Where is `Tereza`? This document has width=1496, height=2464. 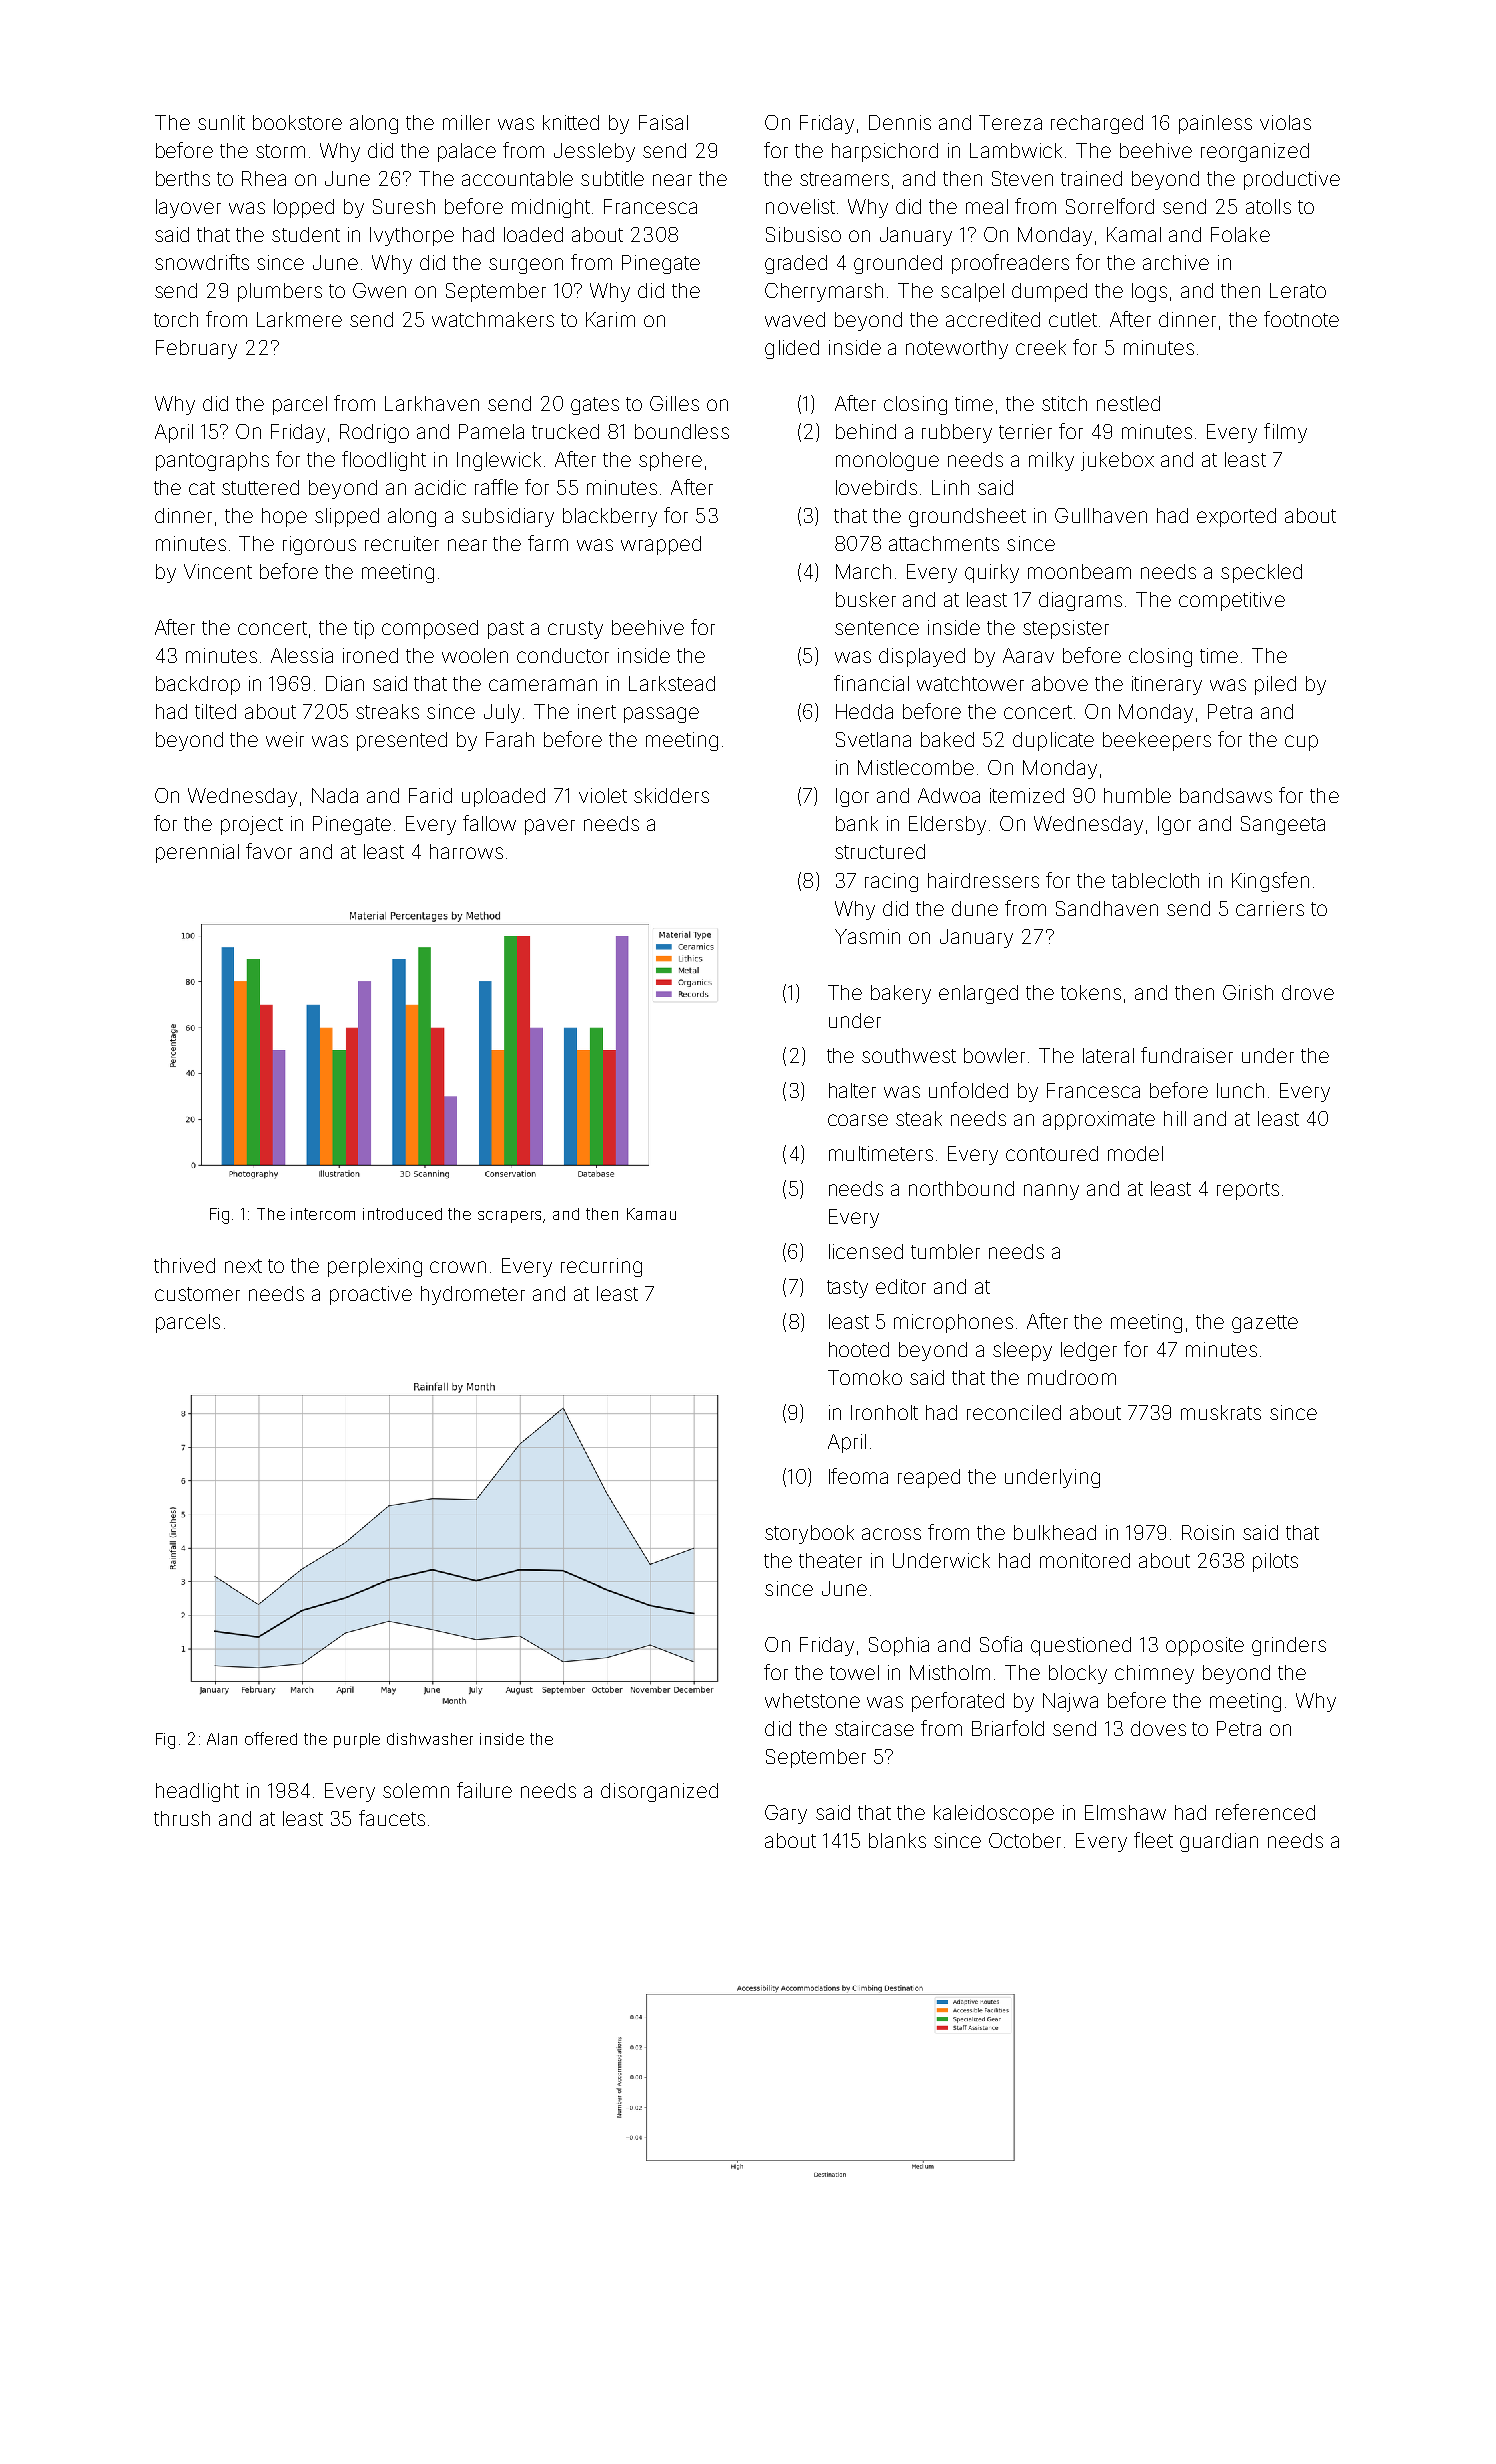 Tereza is located at coordinates (1010, 122).
